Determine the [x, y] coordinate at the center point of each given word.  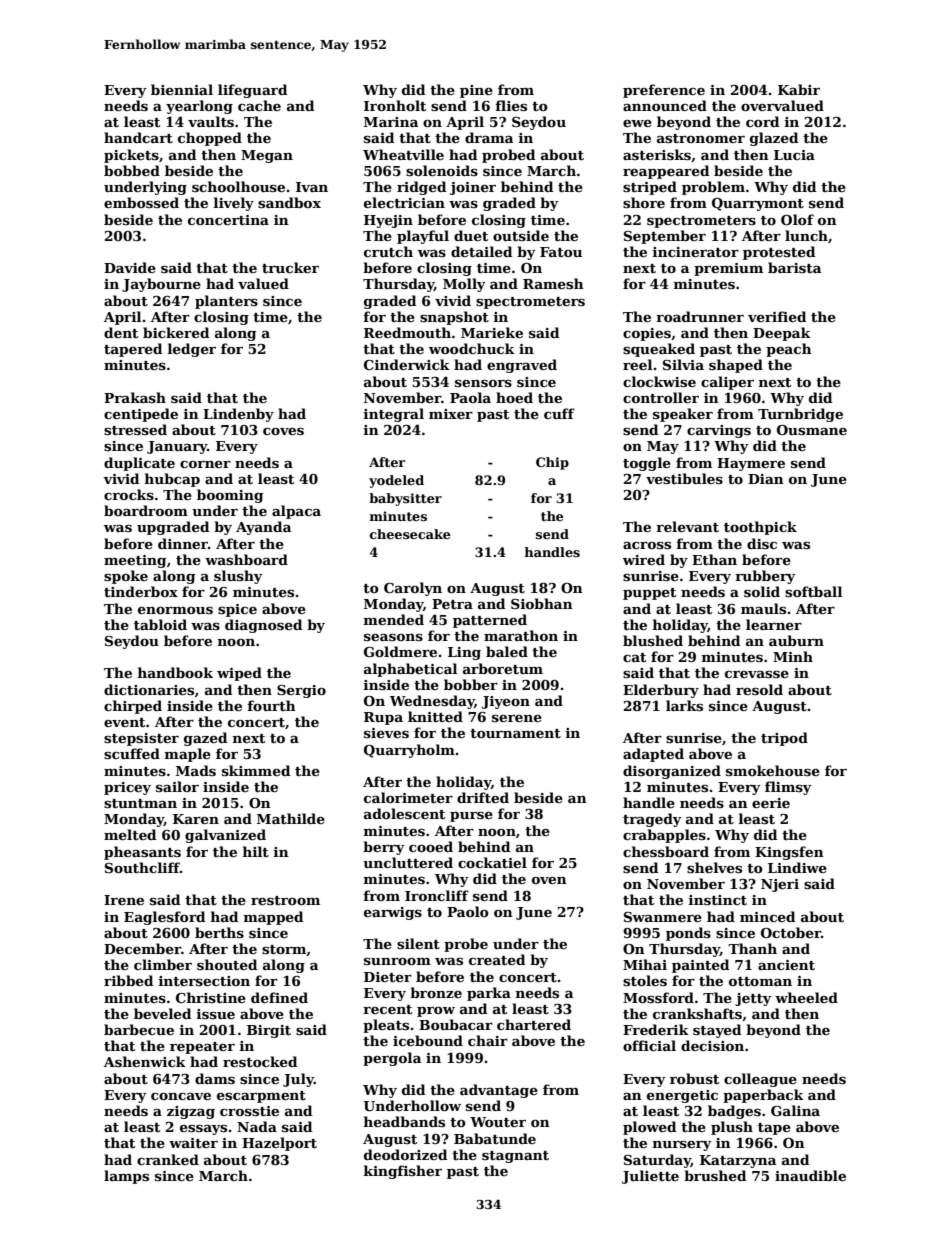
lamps [126, 1177]
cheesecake [410, 534]
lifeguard [252, 91]
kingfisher [403, 1172]
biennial [182, 89]
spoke [126, 577]
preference [664, 91]
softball [813, 591]
